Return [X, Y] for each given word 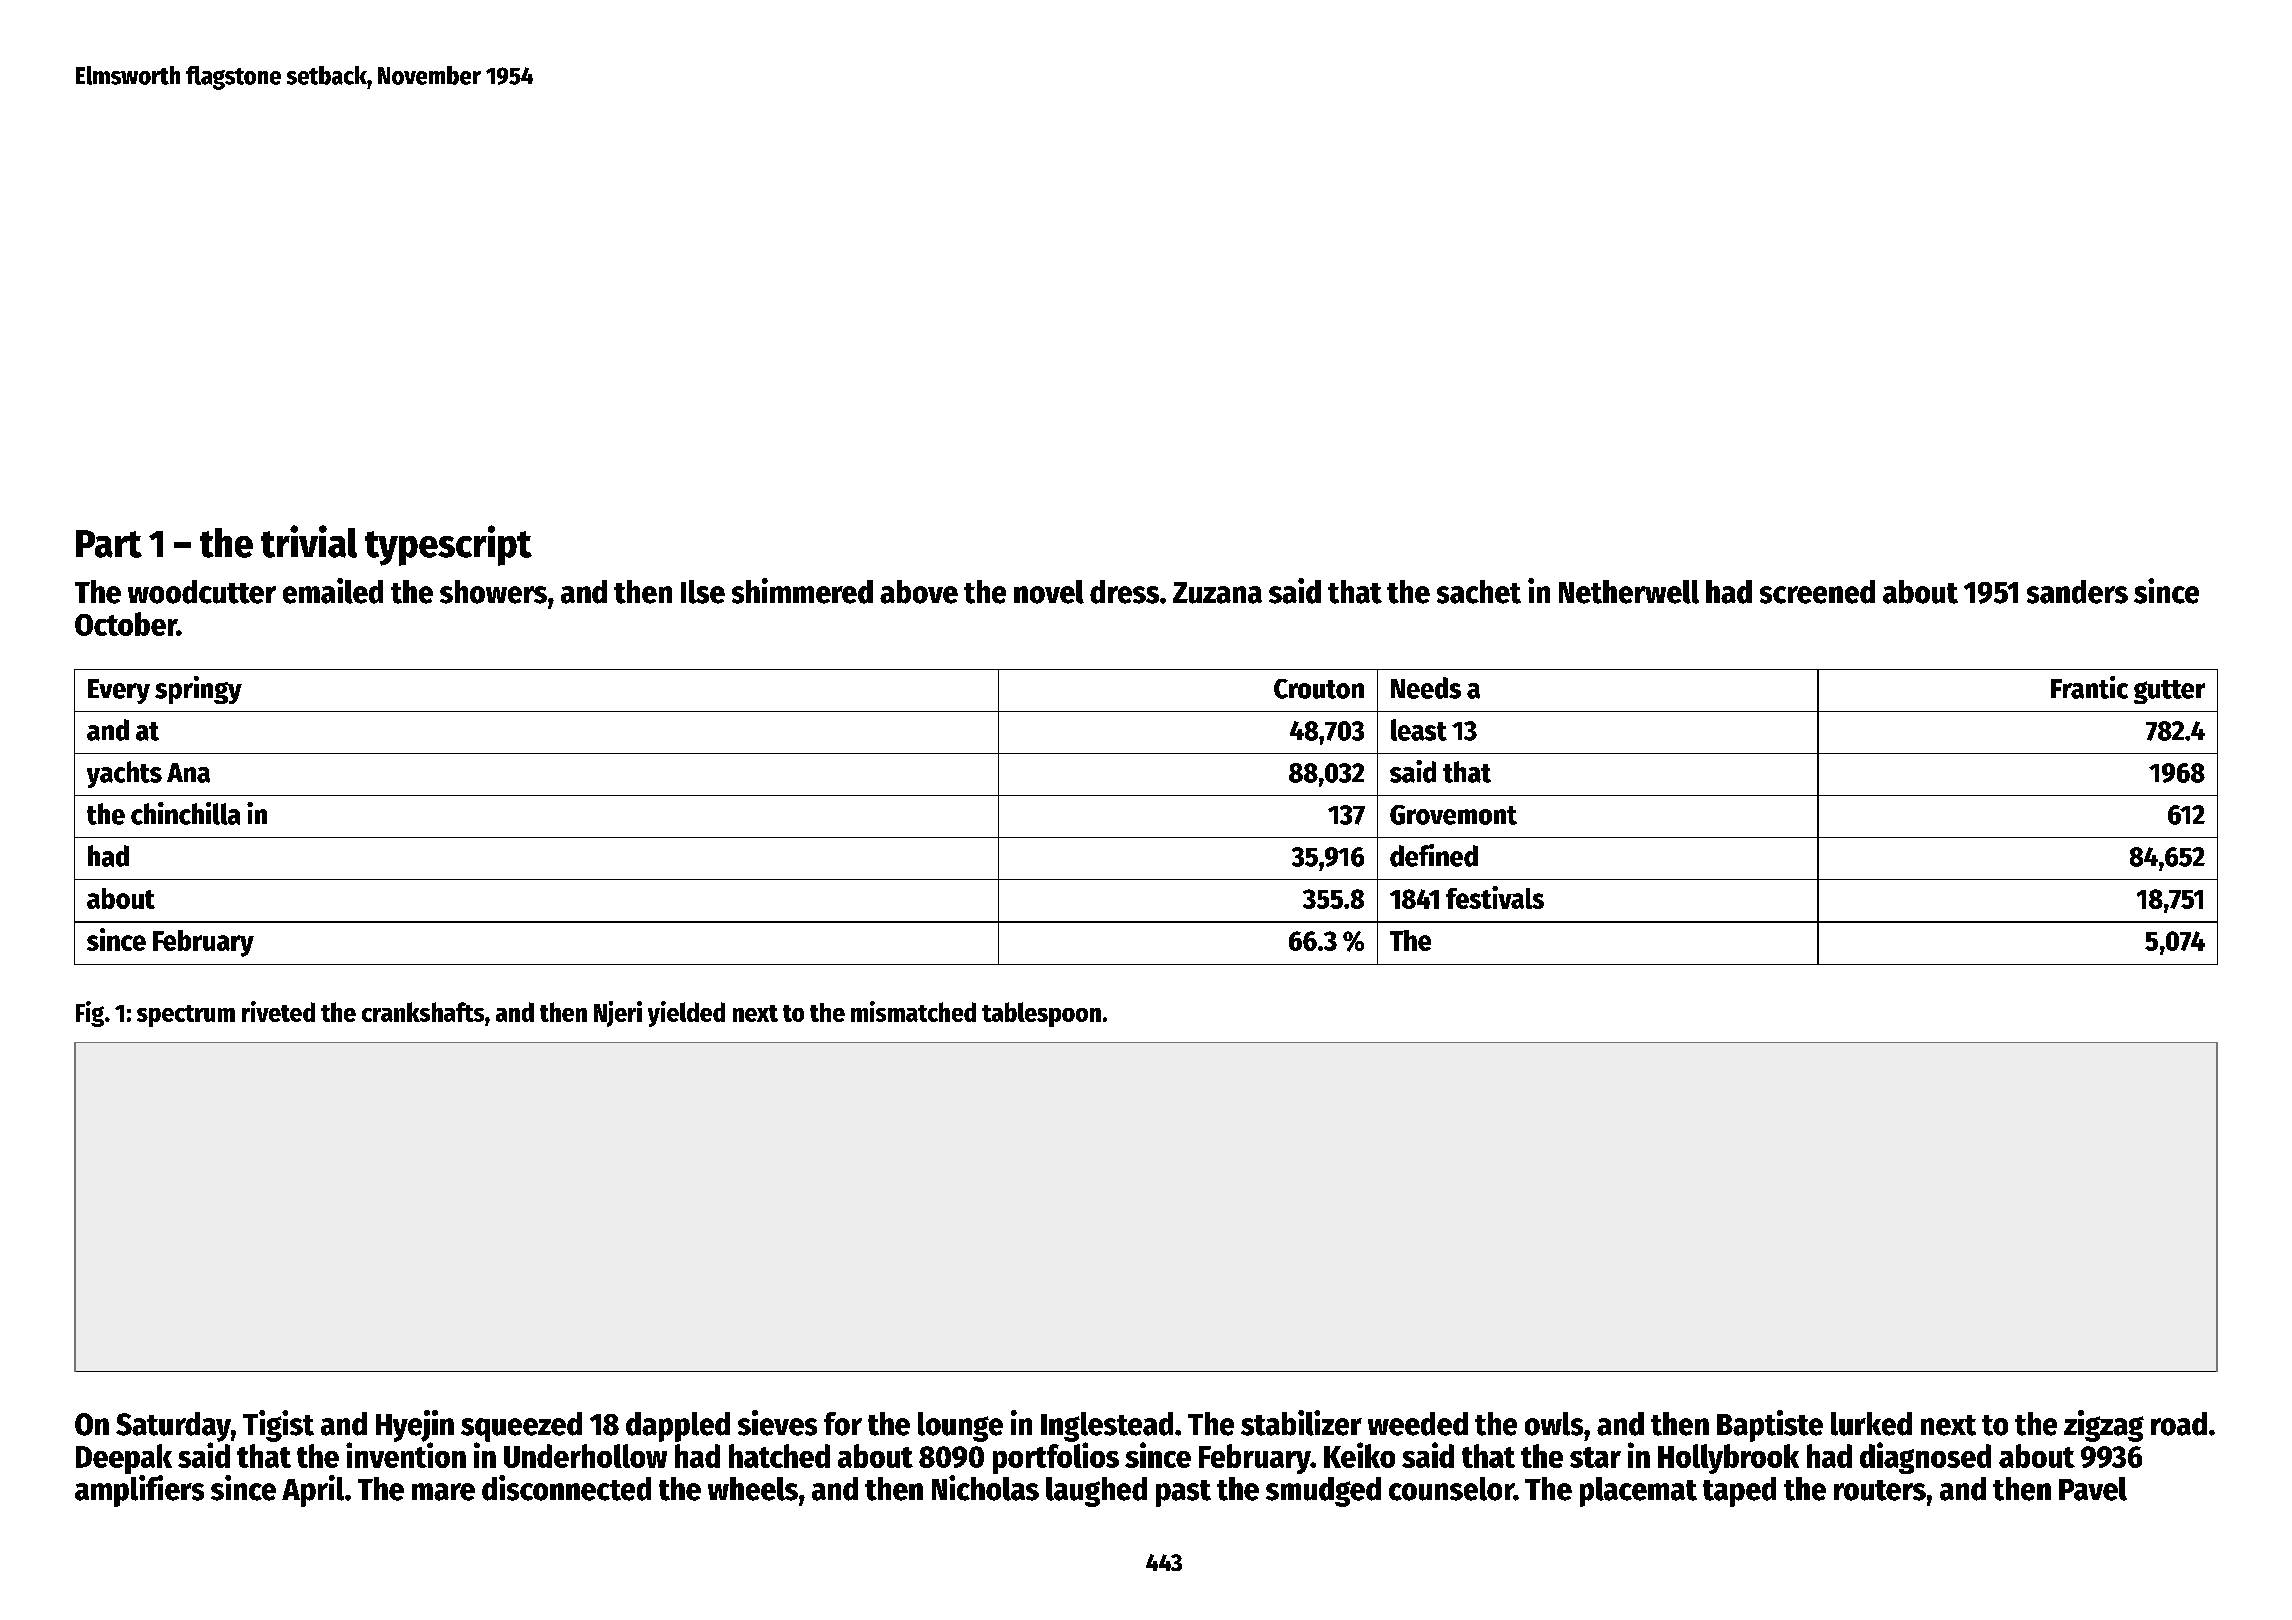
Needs [1426, 688]
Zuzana [1217, 593]
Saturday [173, 1427]
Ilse [703, 592]
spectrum [186, 1016]
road [2179, 1424]
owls [1554, 1424]
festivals [1495, 897]
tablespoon [1041, 1014]
